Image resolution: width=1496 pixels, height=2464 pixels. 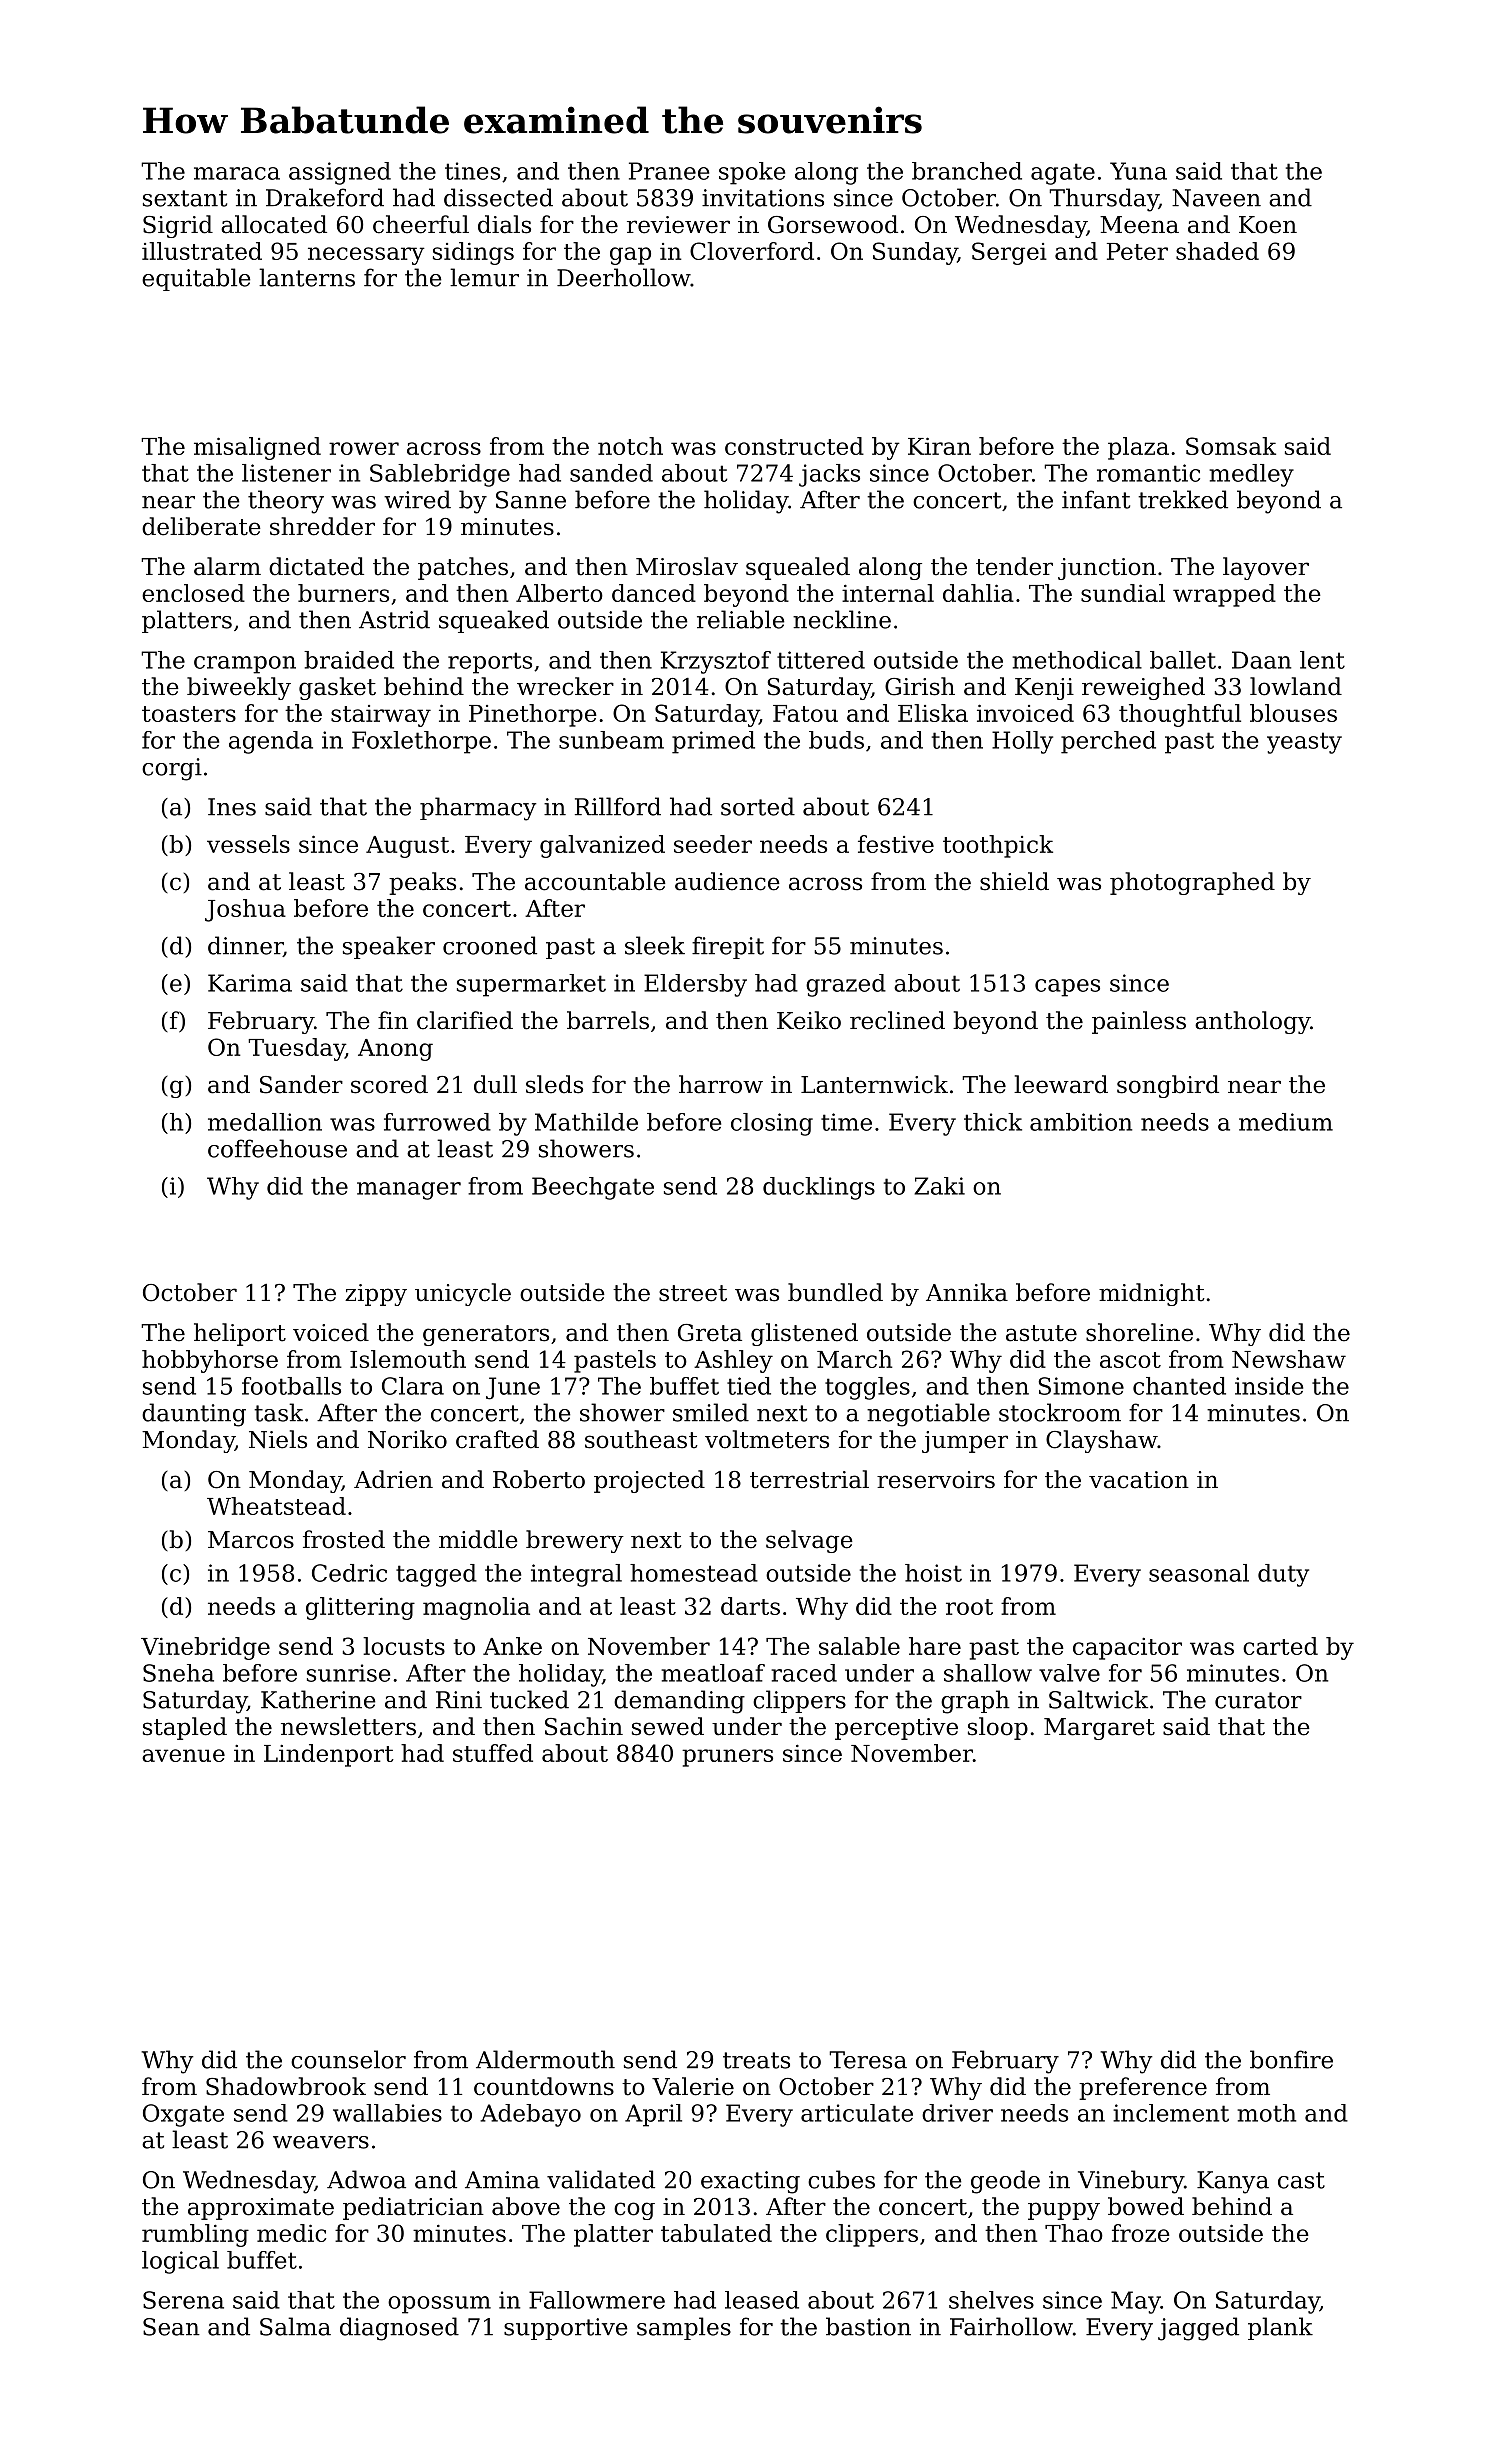 I want to click on Somsak, so click(x=1231, y=446).
